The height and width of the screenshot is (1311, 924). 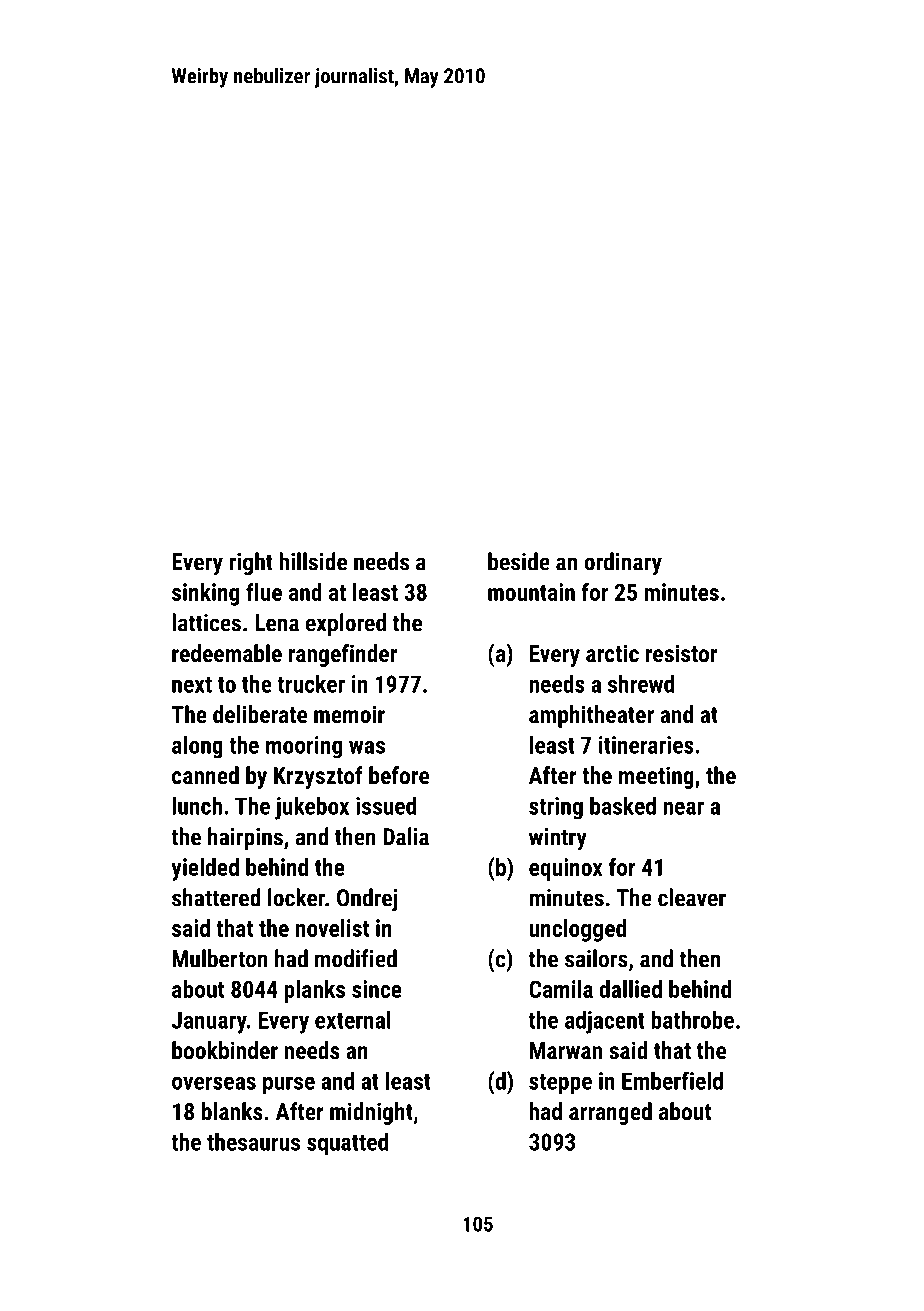 What do you see at coordinates (683, 808) in the screenshot?
I see `near` at bounding box center [683, 808].
